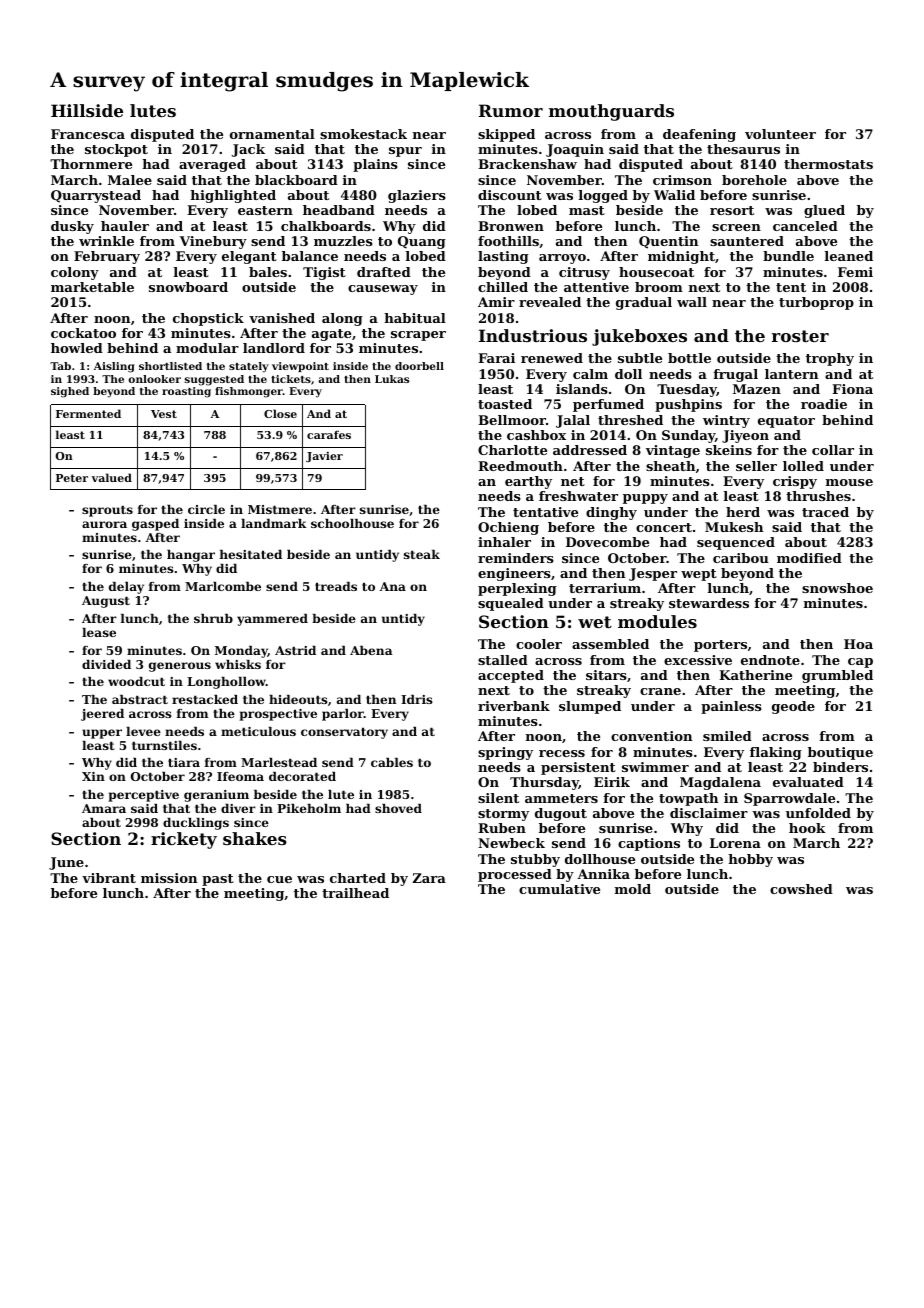  Describe the element at coordinates (660, 691) in the document. I see `crane` at that location.
